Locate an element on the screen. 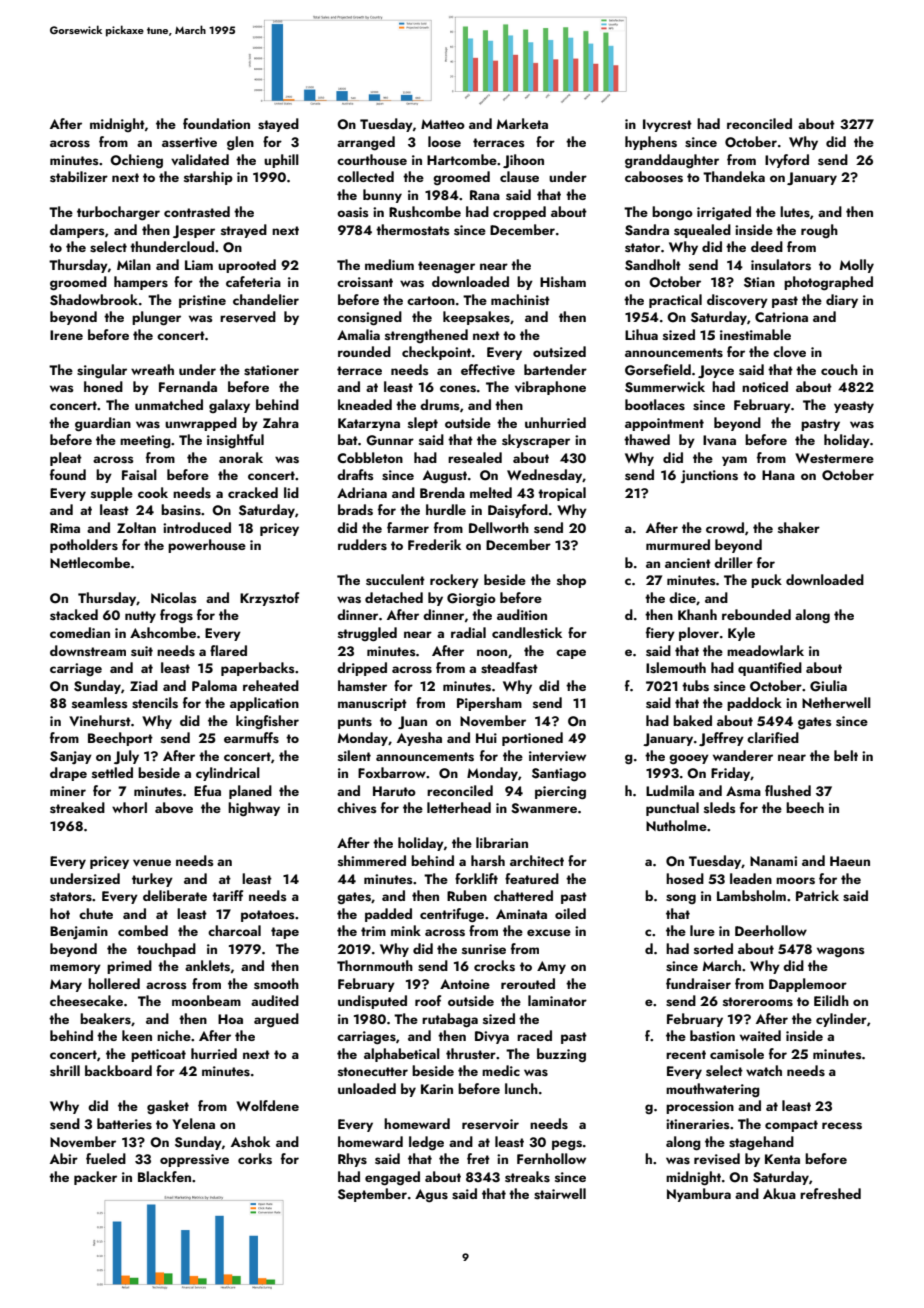  stabilizer is located at coordinates (79, 177).
